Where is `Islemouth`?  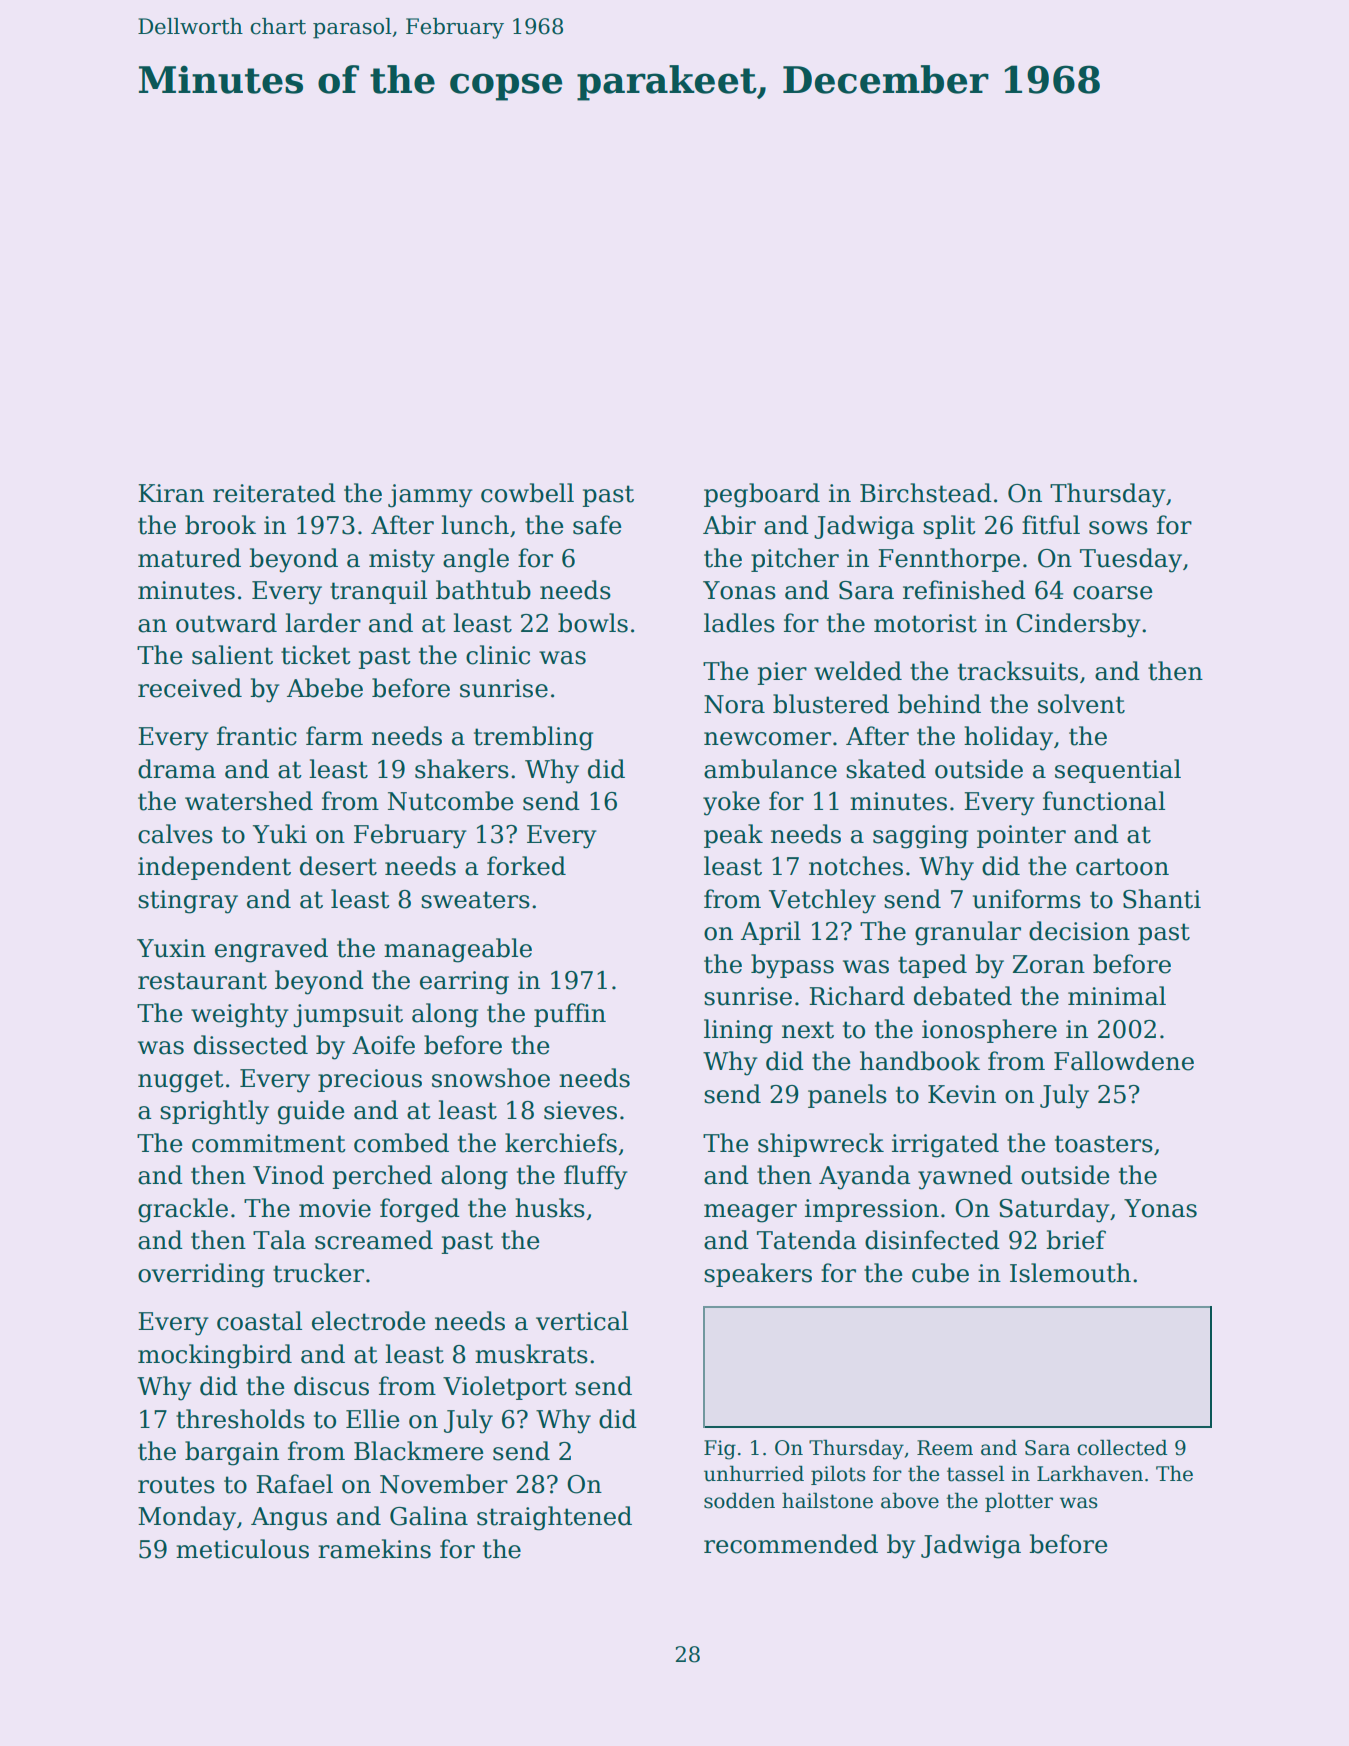 Islemouth is located at coordinates (1070, 1273).
